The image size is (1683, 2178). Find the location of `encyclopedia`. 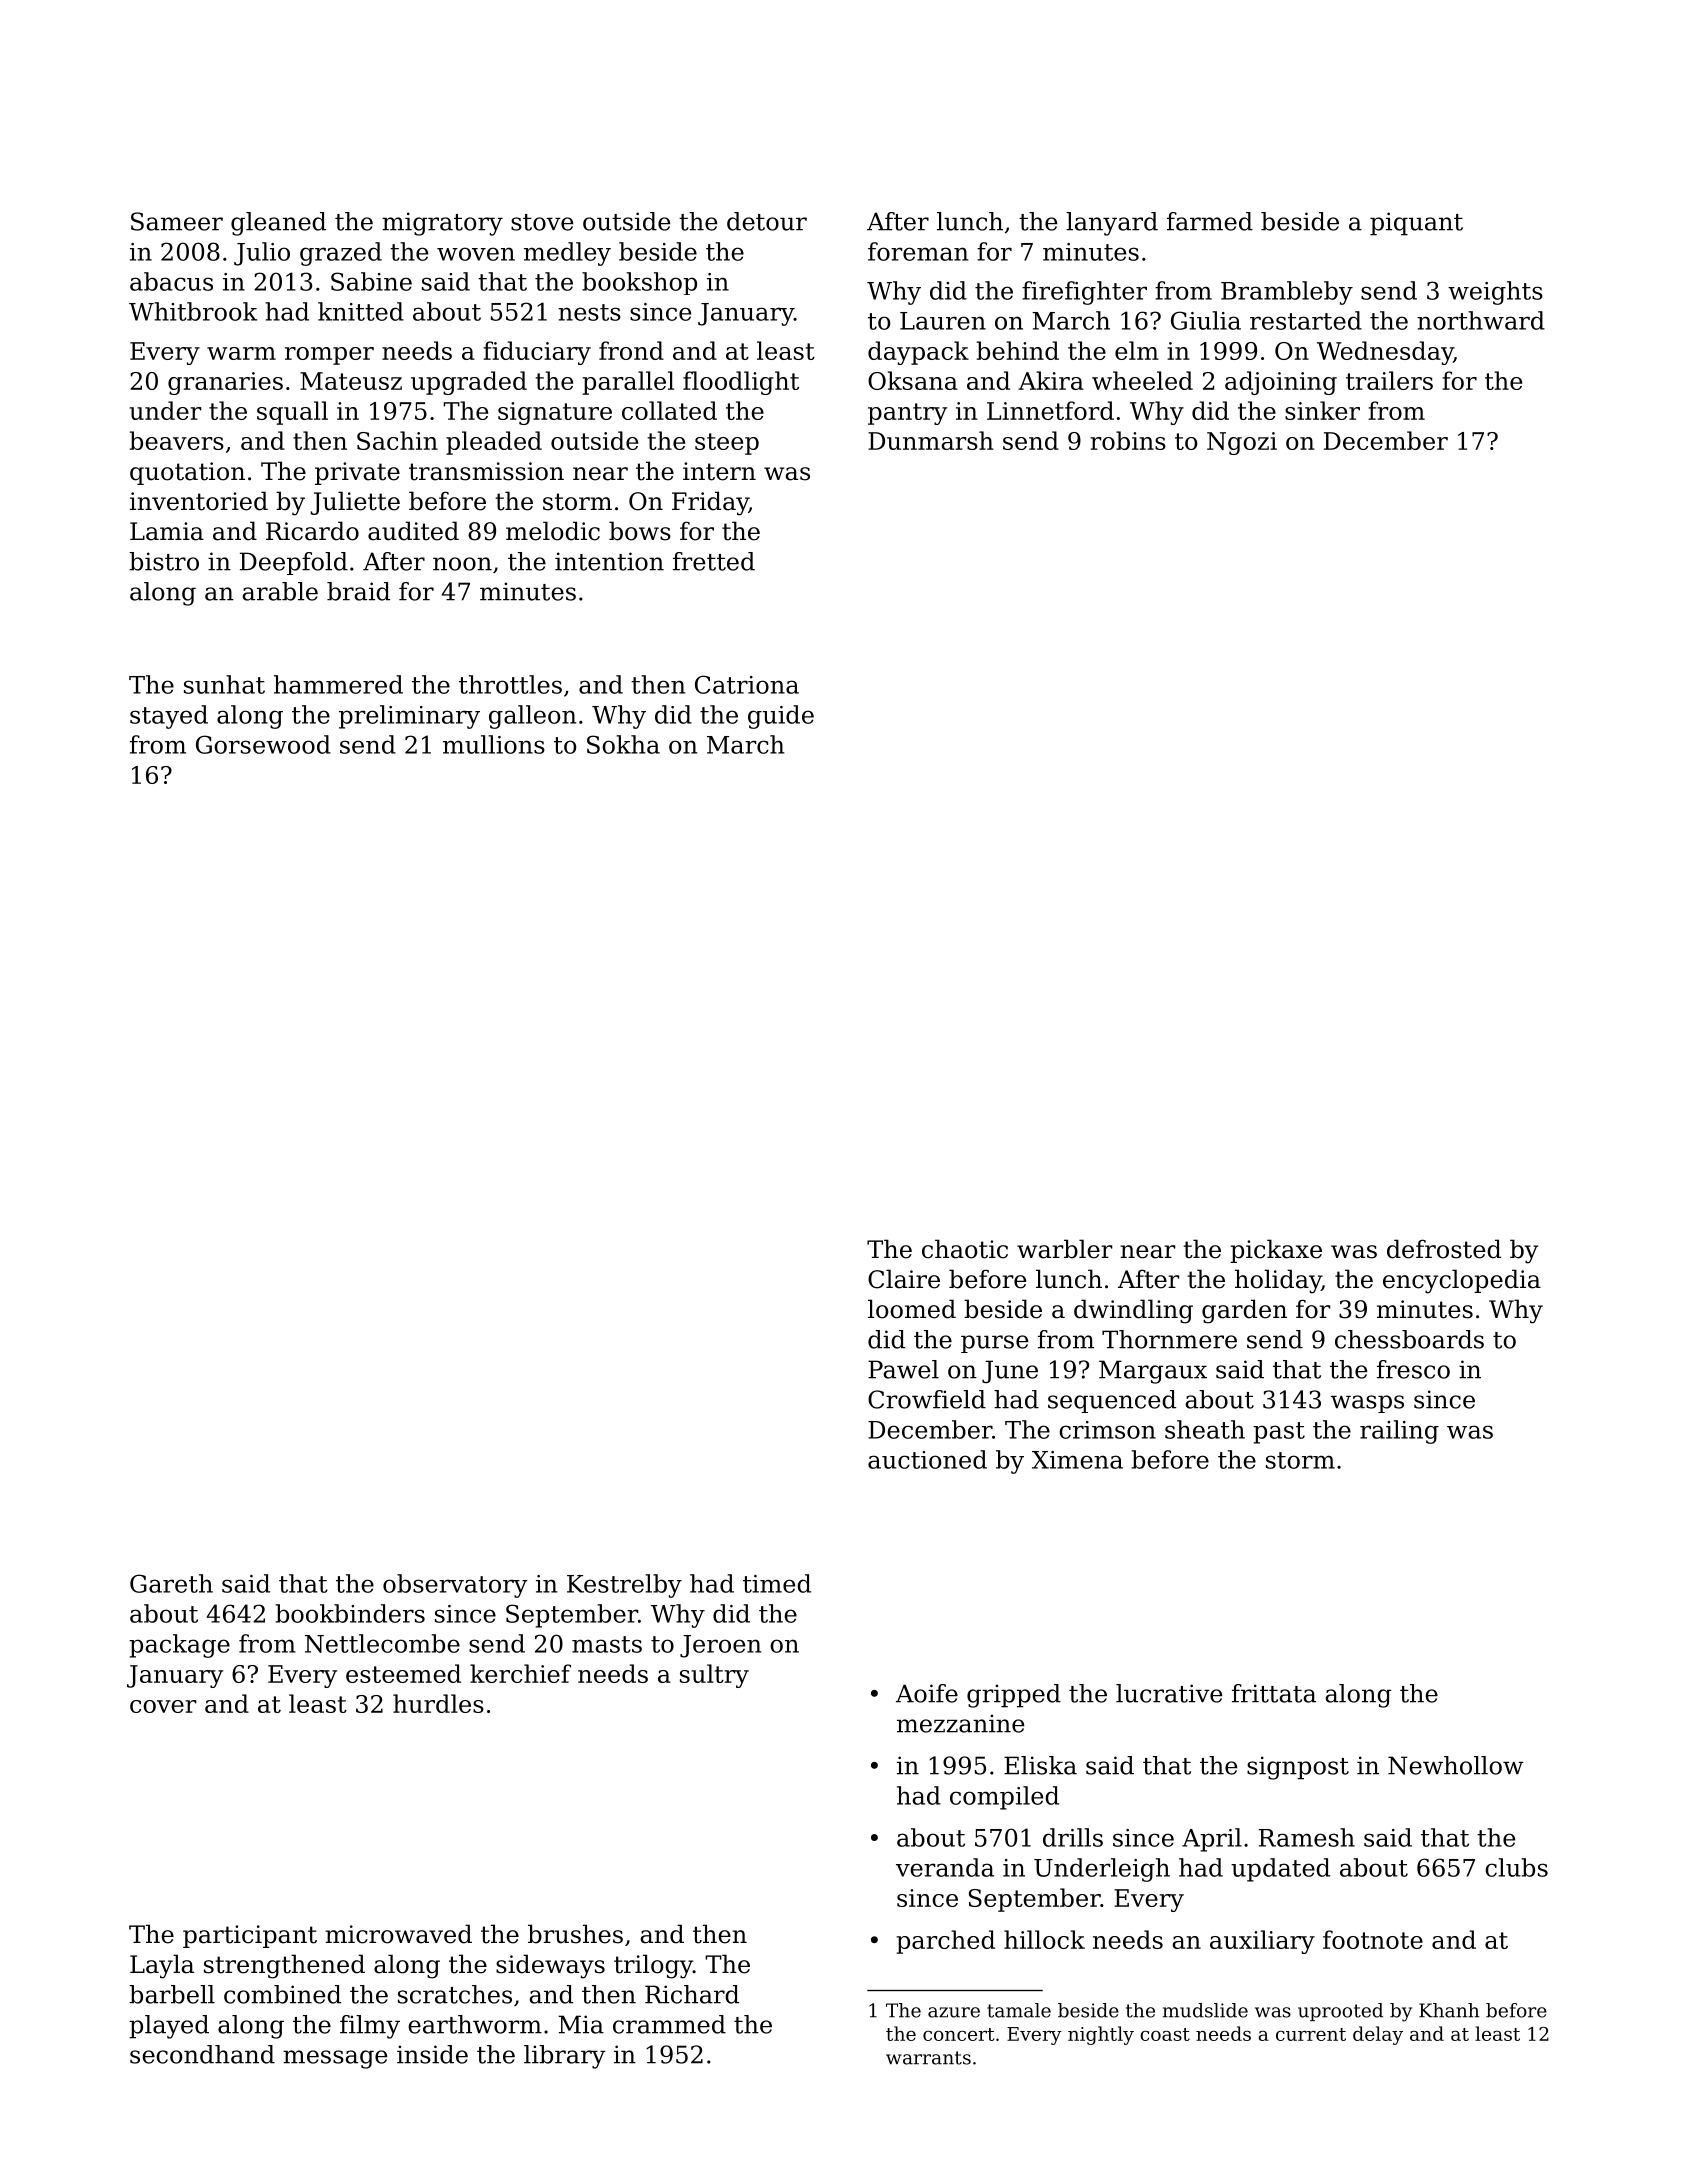

encyclopedia is located at coordinates (1462, 1281).
